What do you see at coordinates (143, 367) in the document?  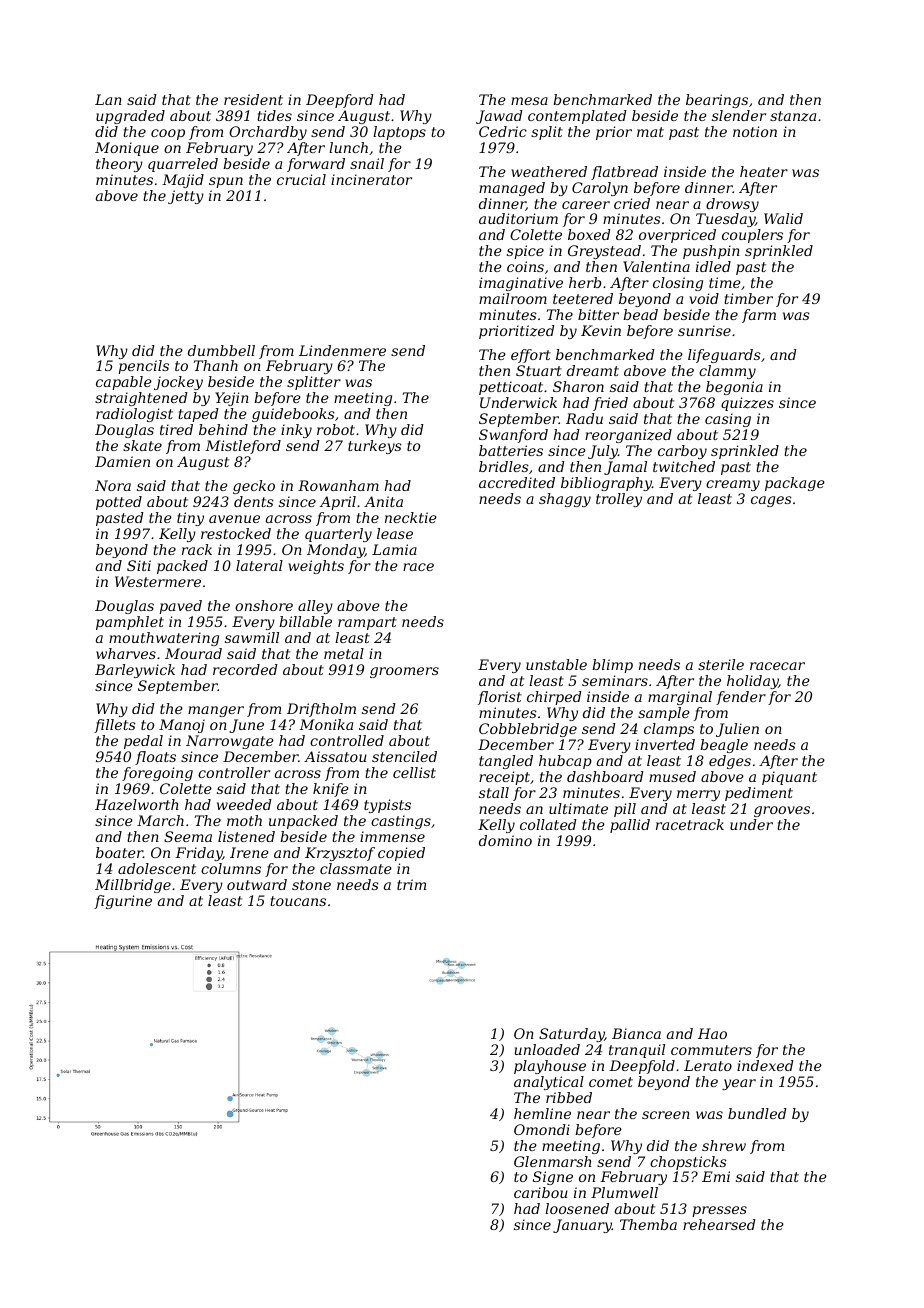 I see `pencils` at bounding box center [143, 367].
